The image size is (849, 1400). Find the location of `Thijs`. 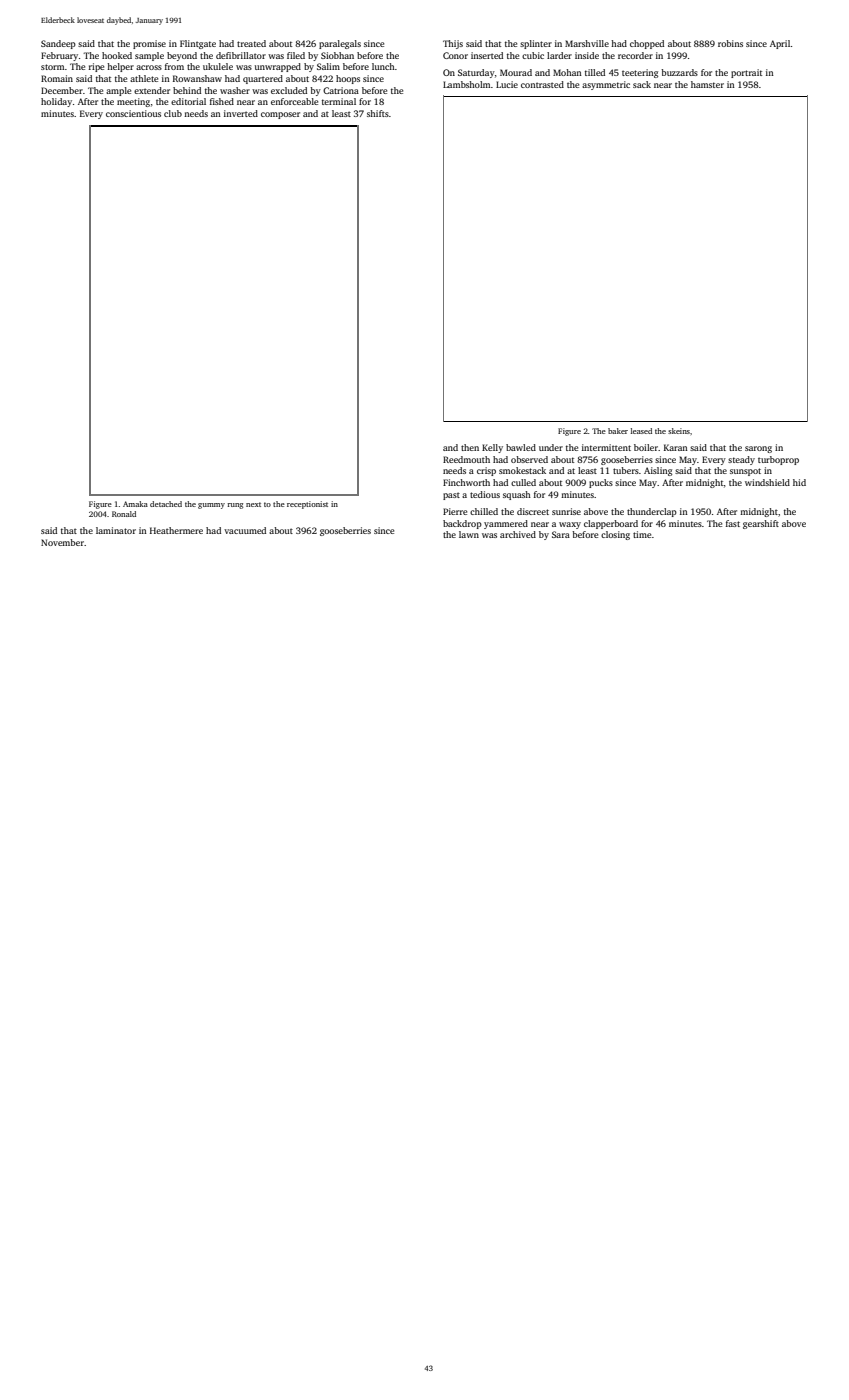

Thijs is located at coordinates (453, 44).
